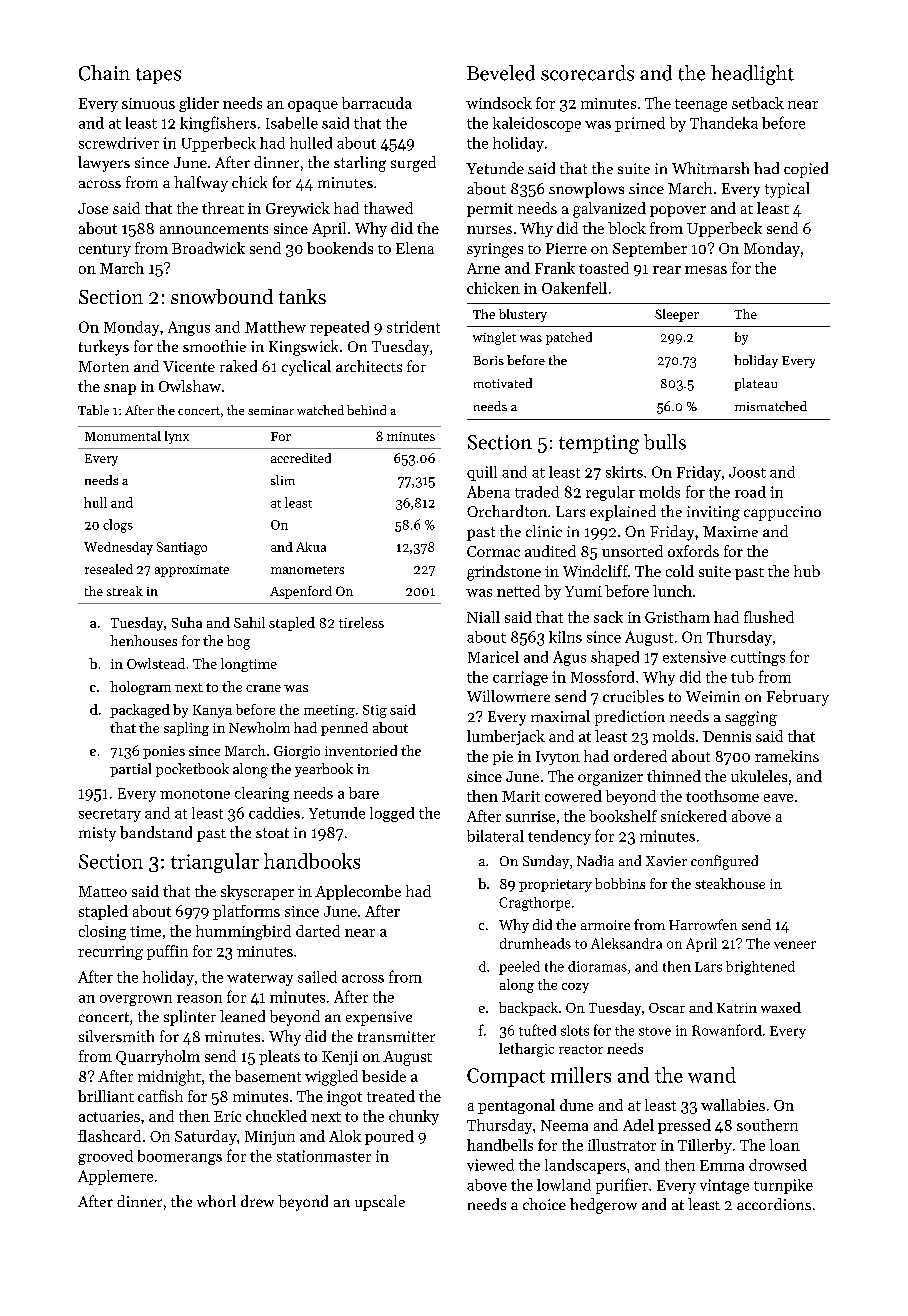 The height and width of the screenshot is (1316, 908). What do you see at coordinates (311, 547) in the screenshot?
I see `Akua` at bounding box center [311, 547].
